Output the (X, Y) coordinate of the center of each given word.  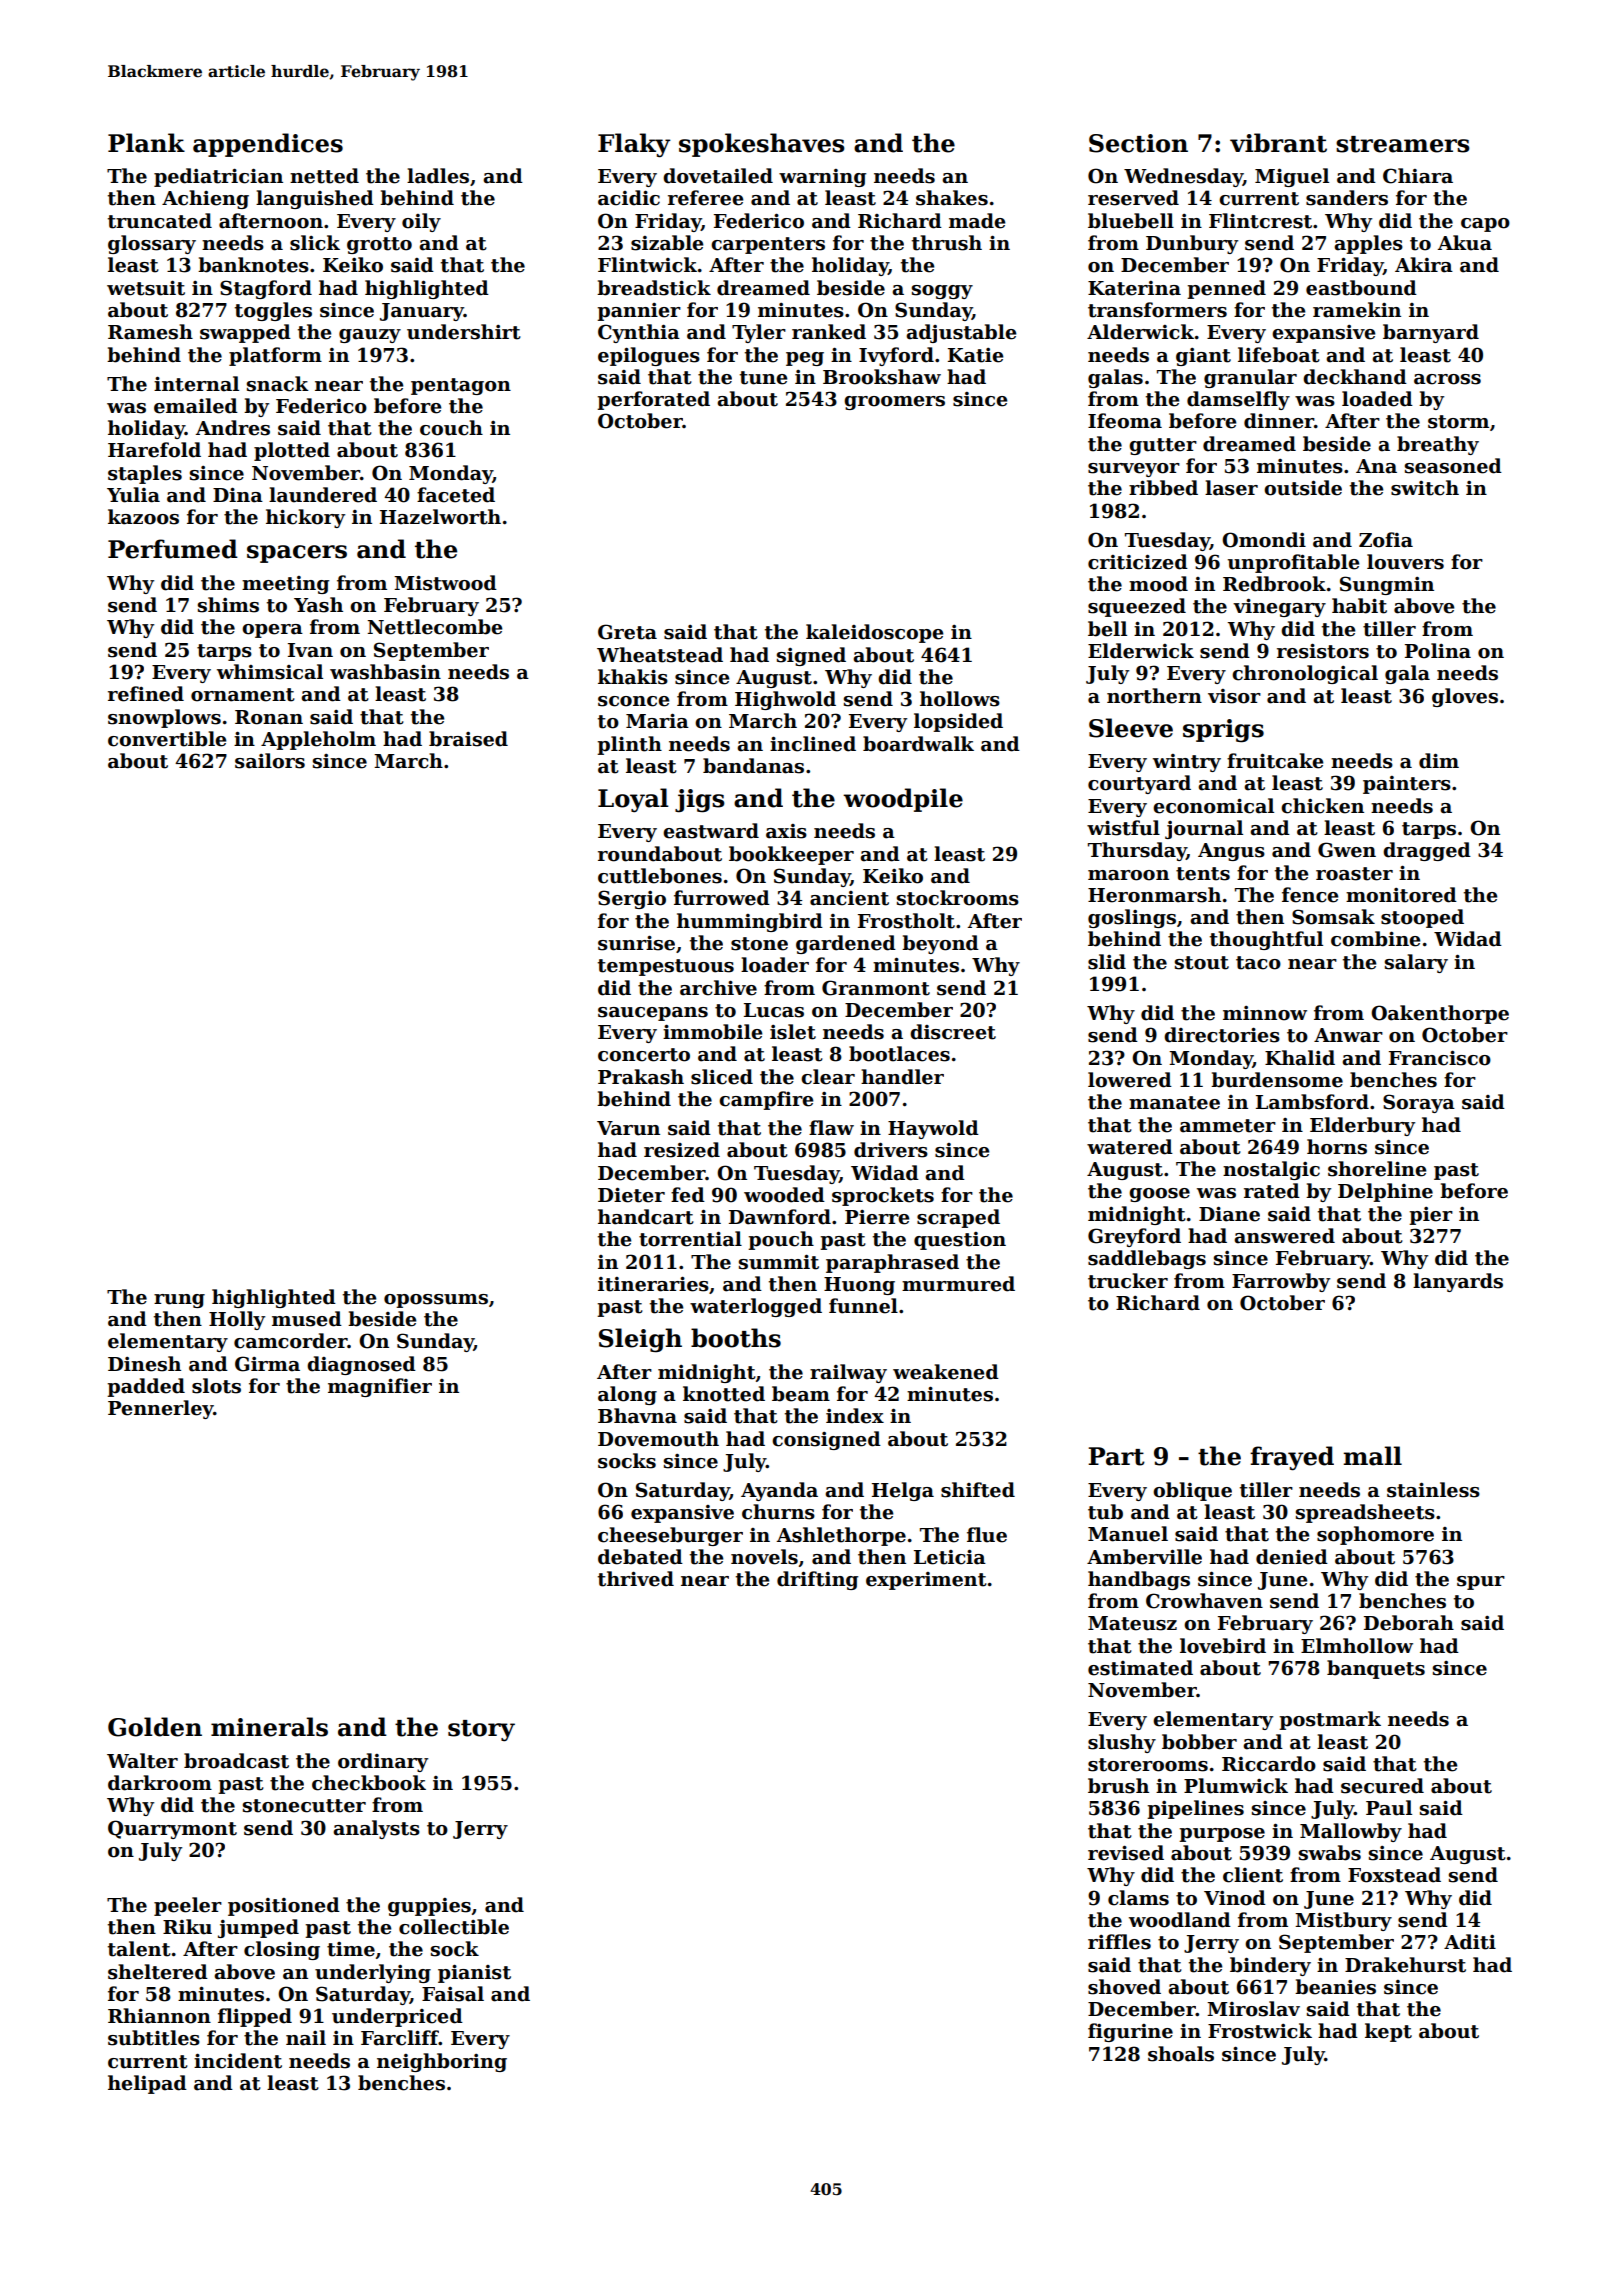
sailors (270, 761)
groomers (894, 403)
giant (1203, 357)
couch (451, 428)
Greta (627, 632)
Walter (142, 1761)
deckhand (1355, 377)
